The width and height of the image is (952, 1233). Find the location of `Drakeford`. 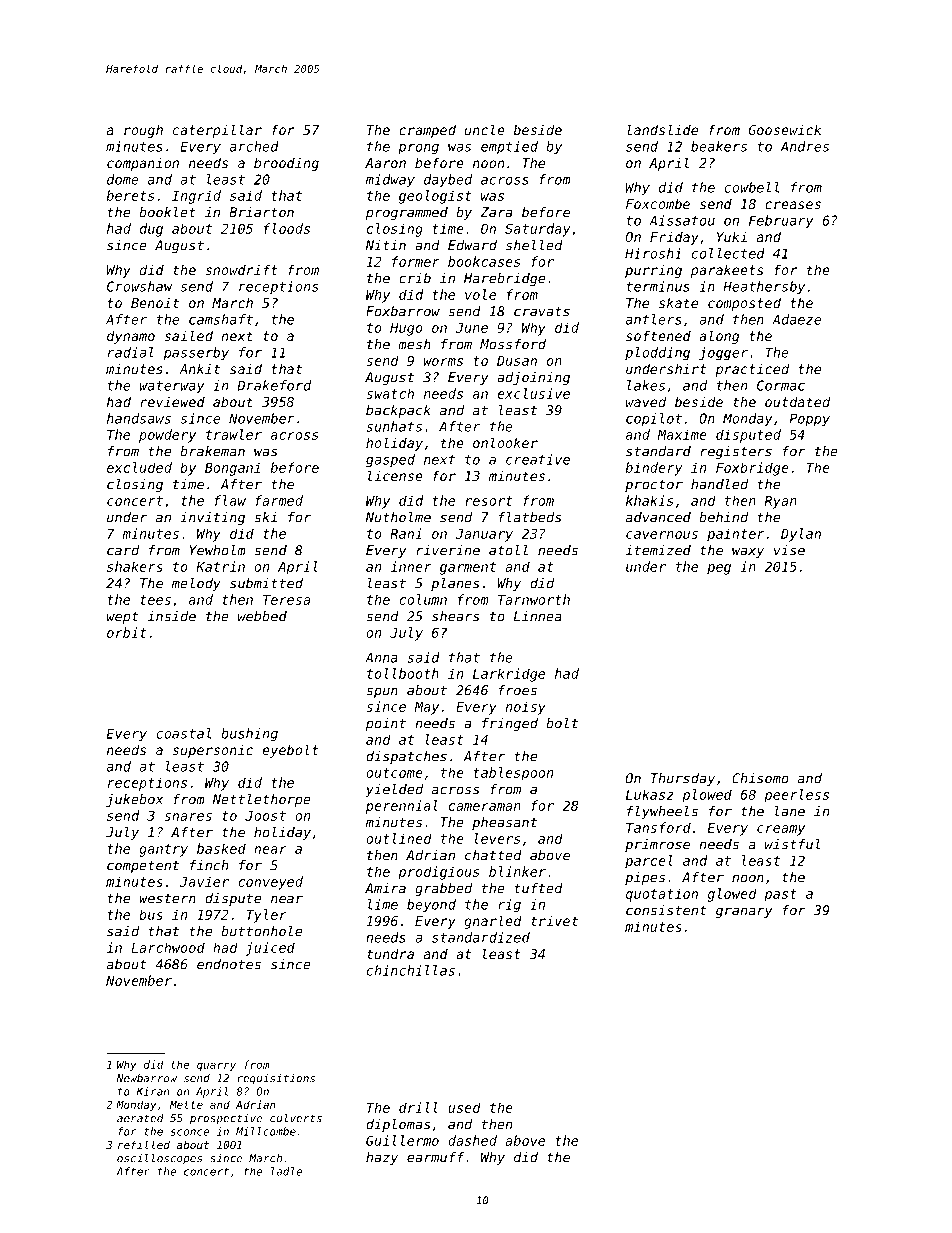

Drakeford is located at coordinates (274, 385).
